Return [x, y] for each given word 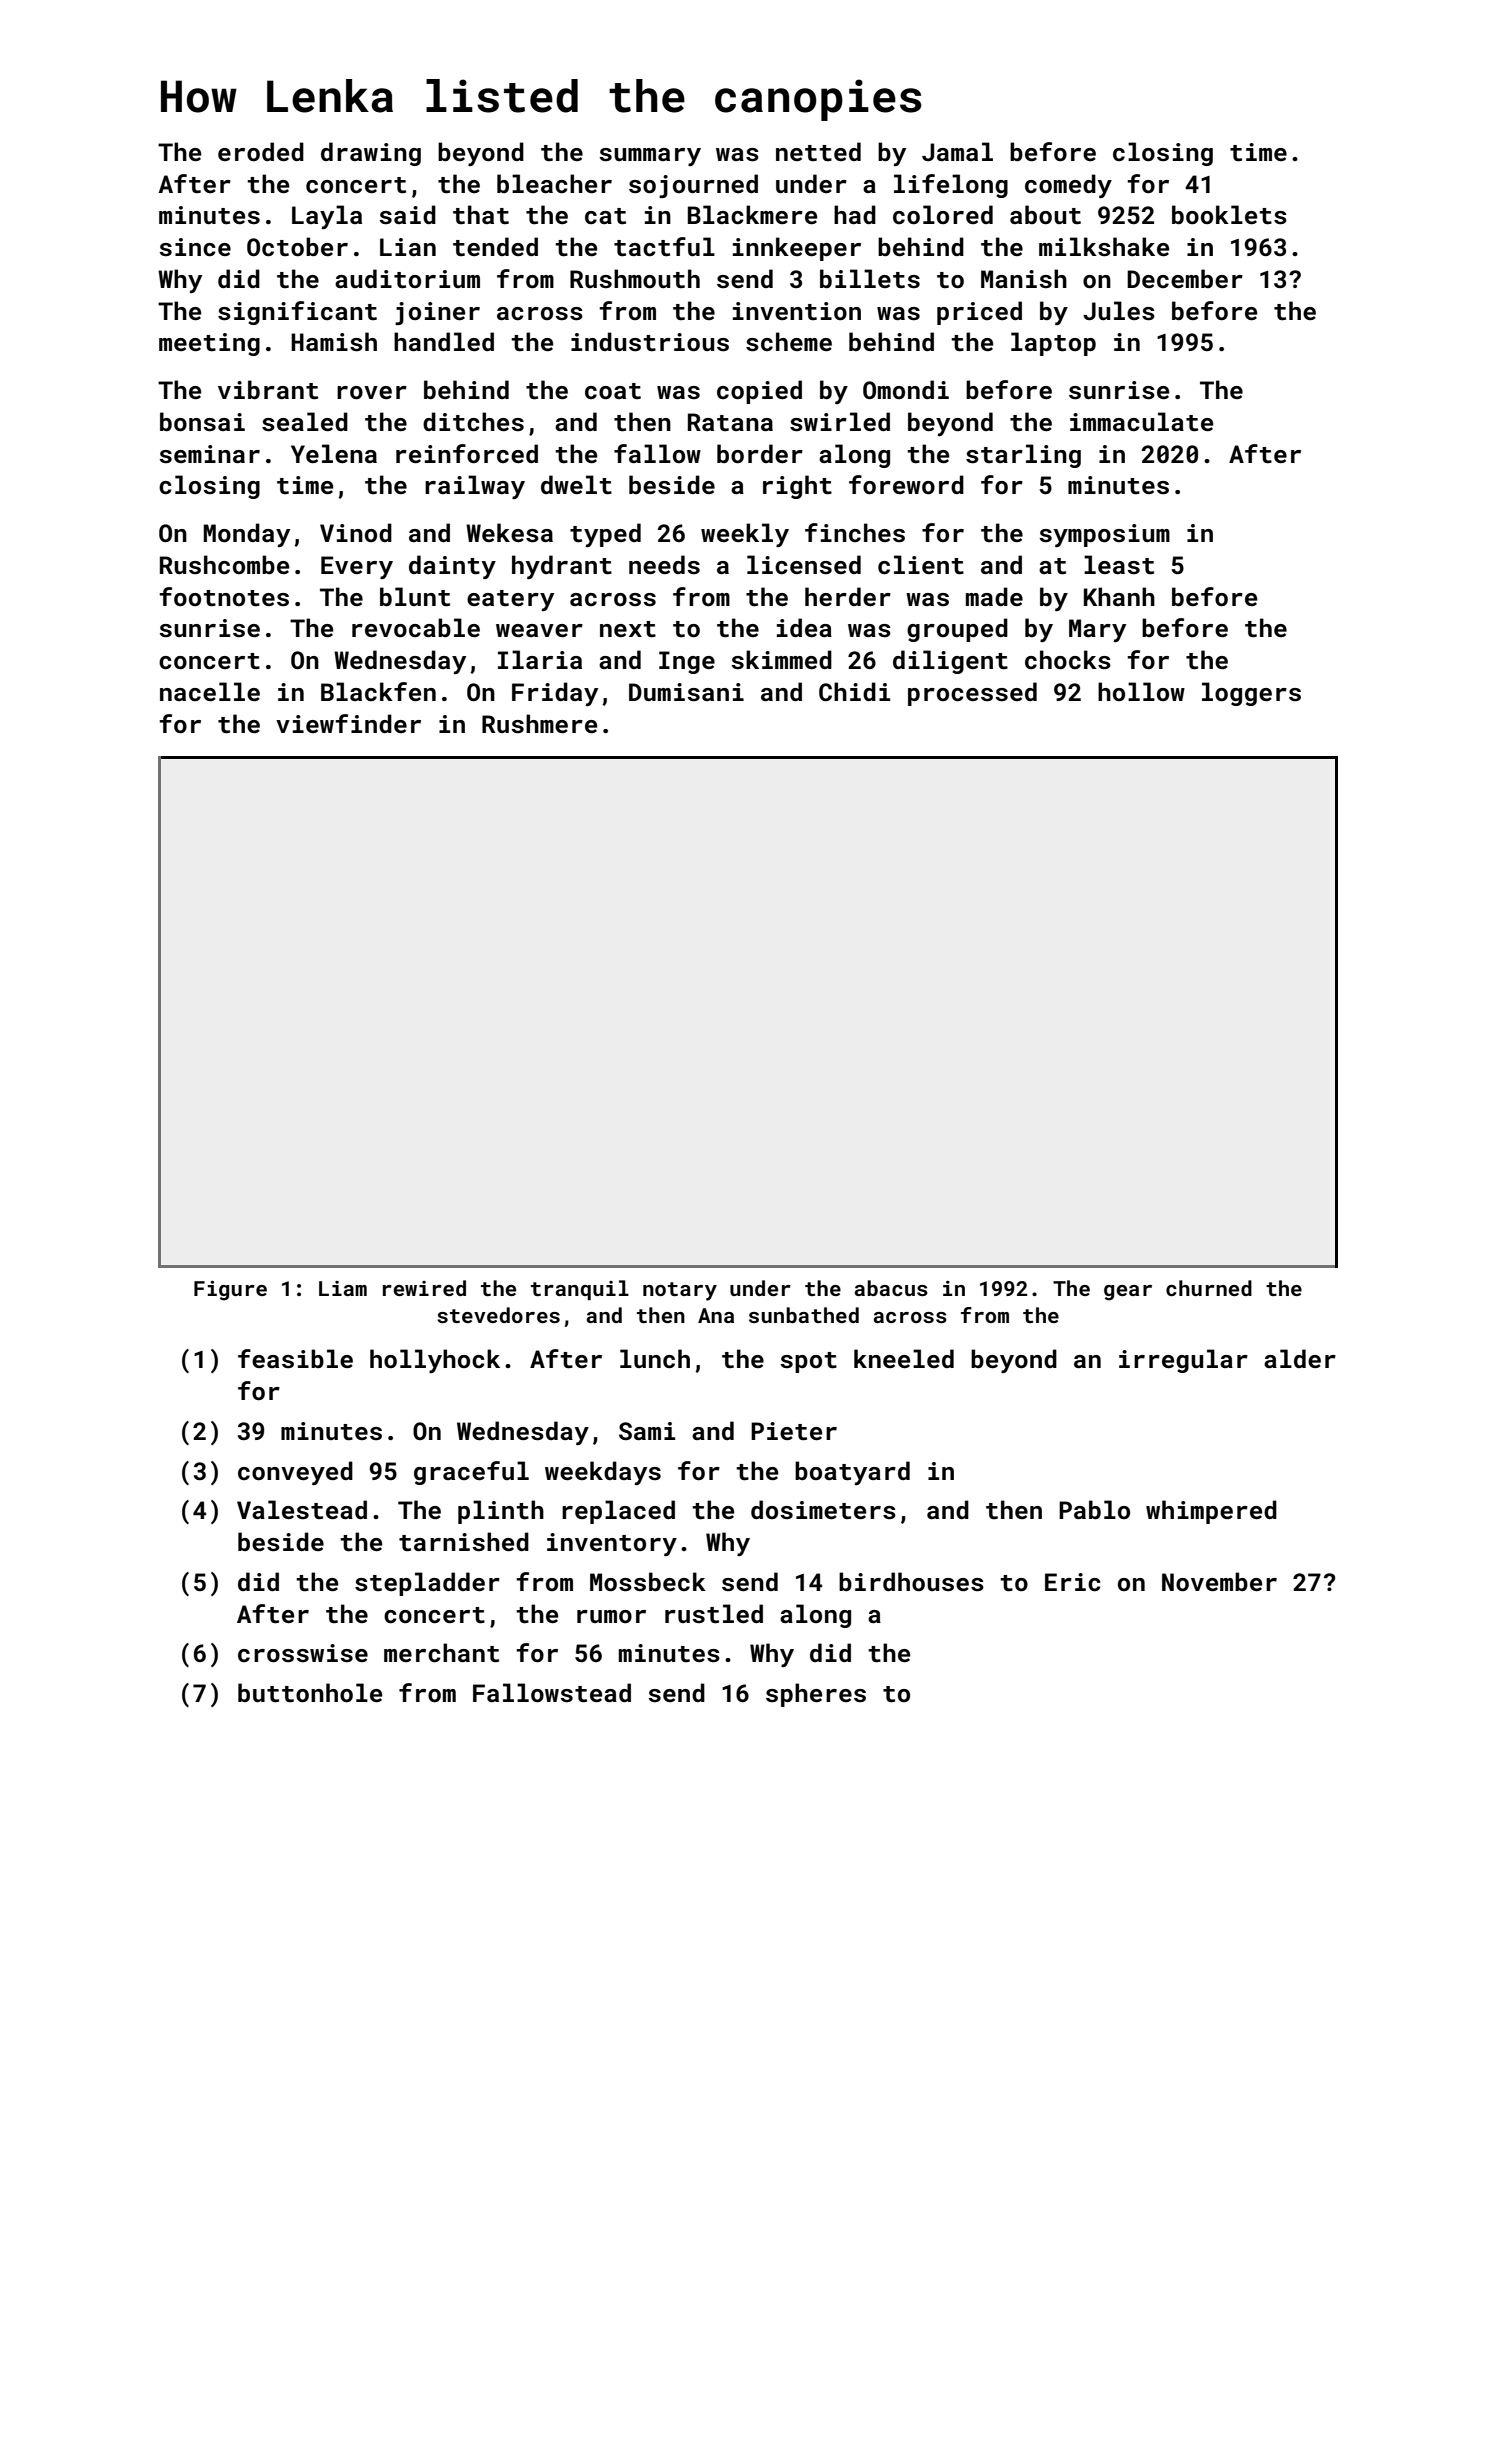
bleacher [554, 184]
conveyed [295, 1473]
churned [1209, 1288]
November [1219, 1581]
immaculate [1141, 422]
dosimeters [823, 1510]
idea [804, 627]
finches [855, 533]
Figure [230, 1291]
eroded [261, 151]
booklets [1229, 215]
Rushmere [539, 724]
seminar [210, 454]
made [994, 596]
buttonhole [310, 1693]
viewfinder [348, 723]
